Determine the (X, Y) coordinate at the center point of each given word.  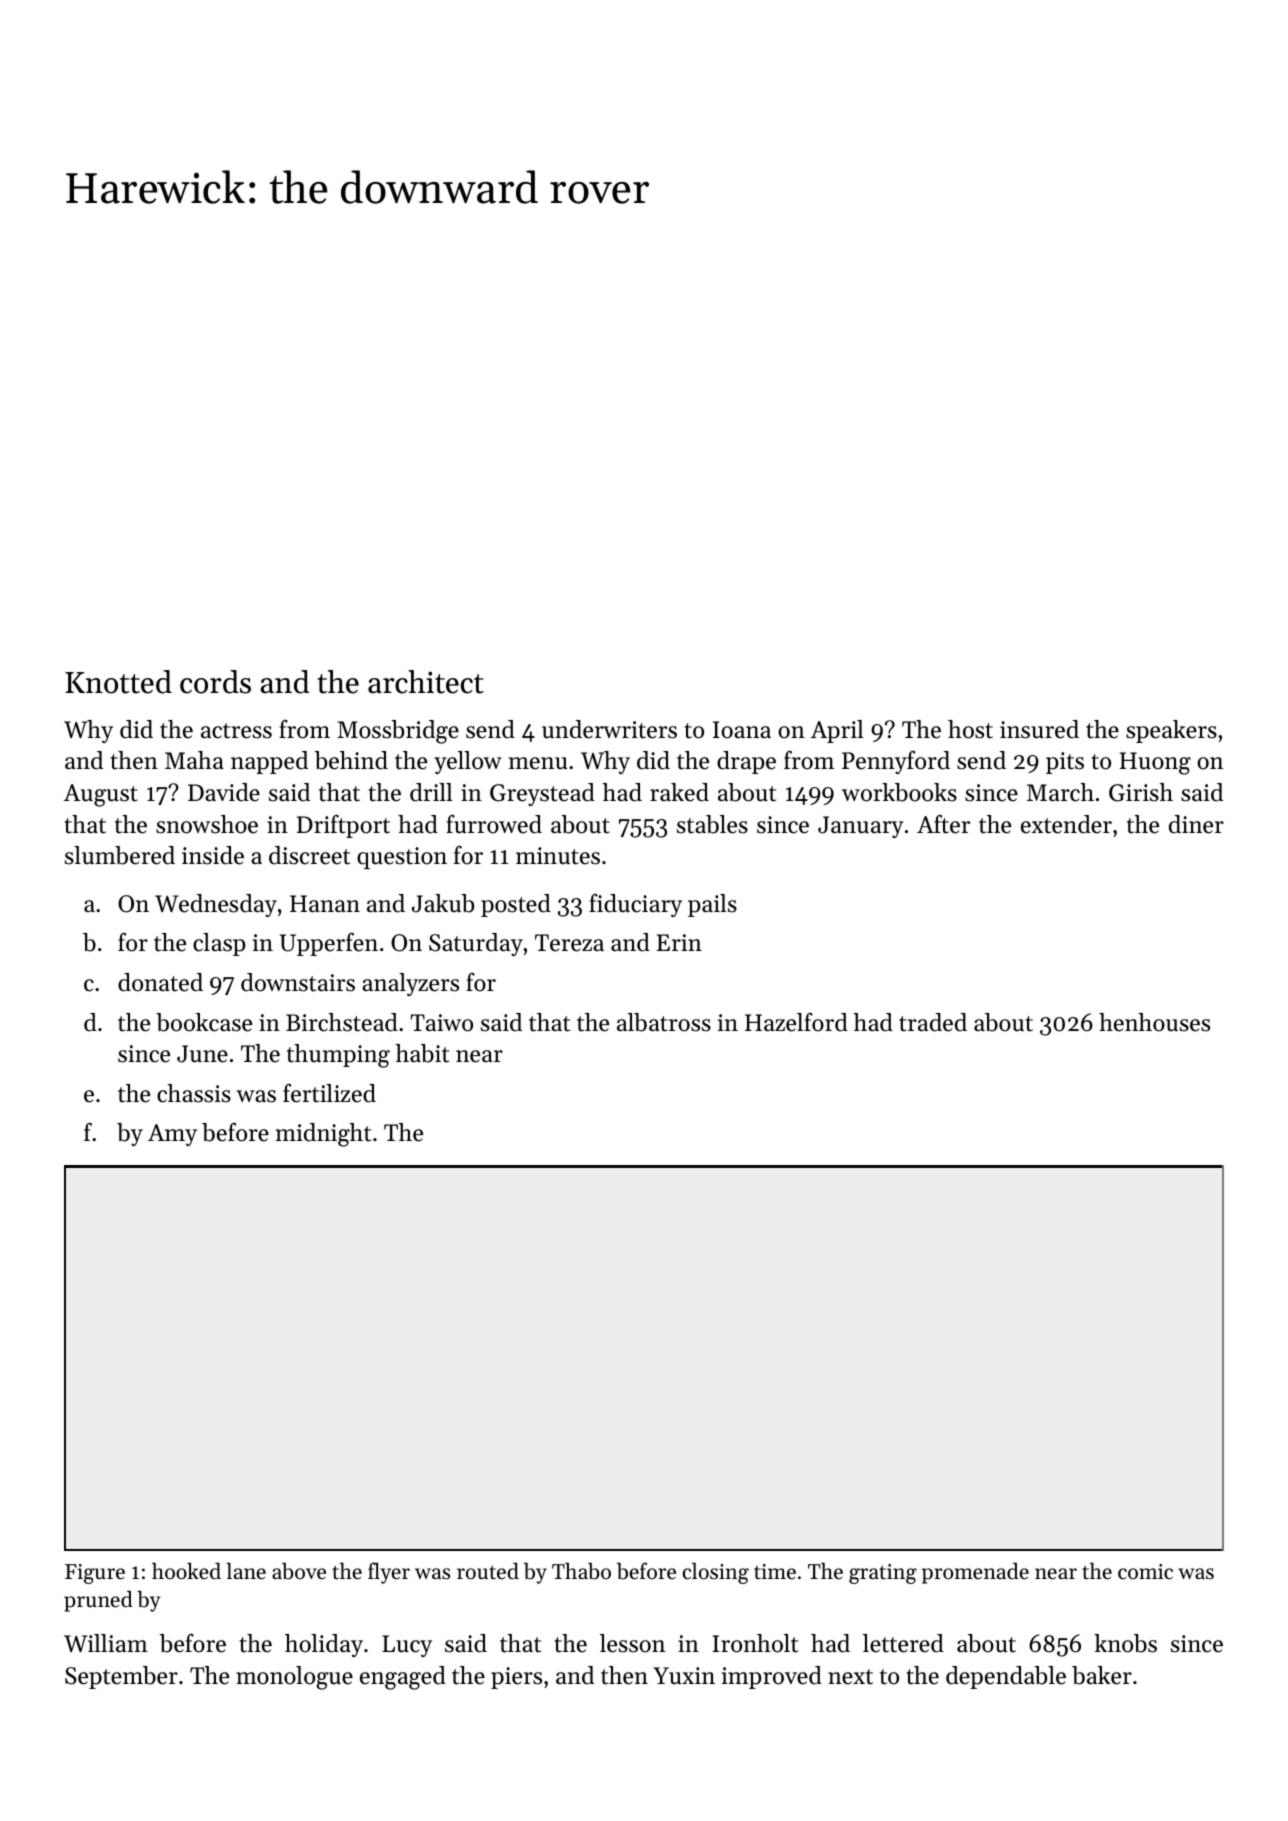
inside (213, 855)
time (775, 1572)
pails (712, 905)
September (121, 1677)
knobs (1125, 1643)
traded (933, 1022)
